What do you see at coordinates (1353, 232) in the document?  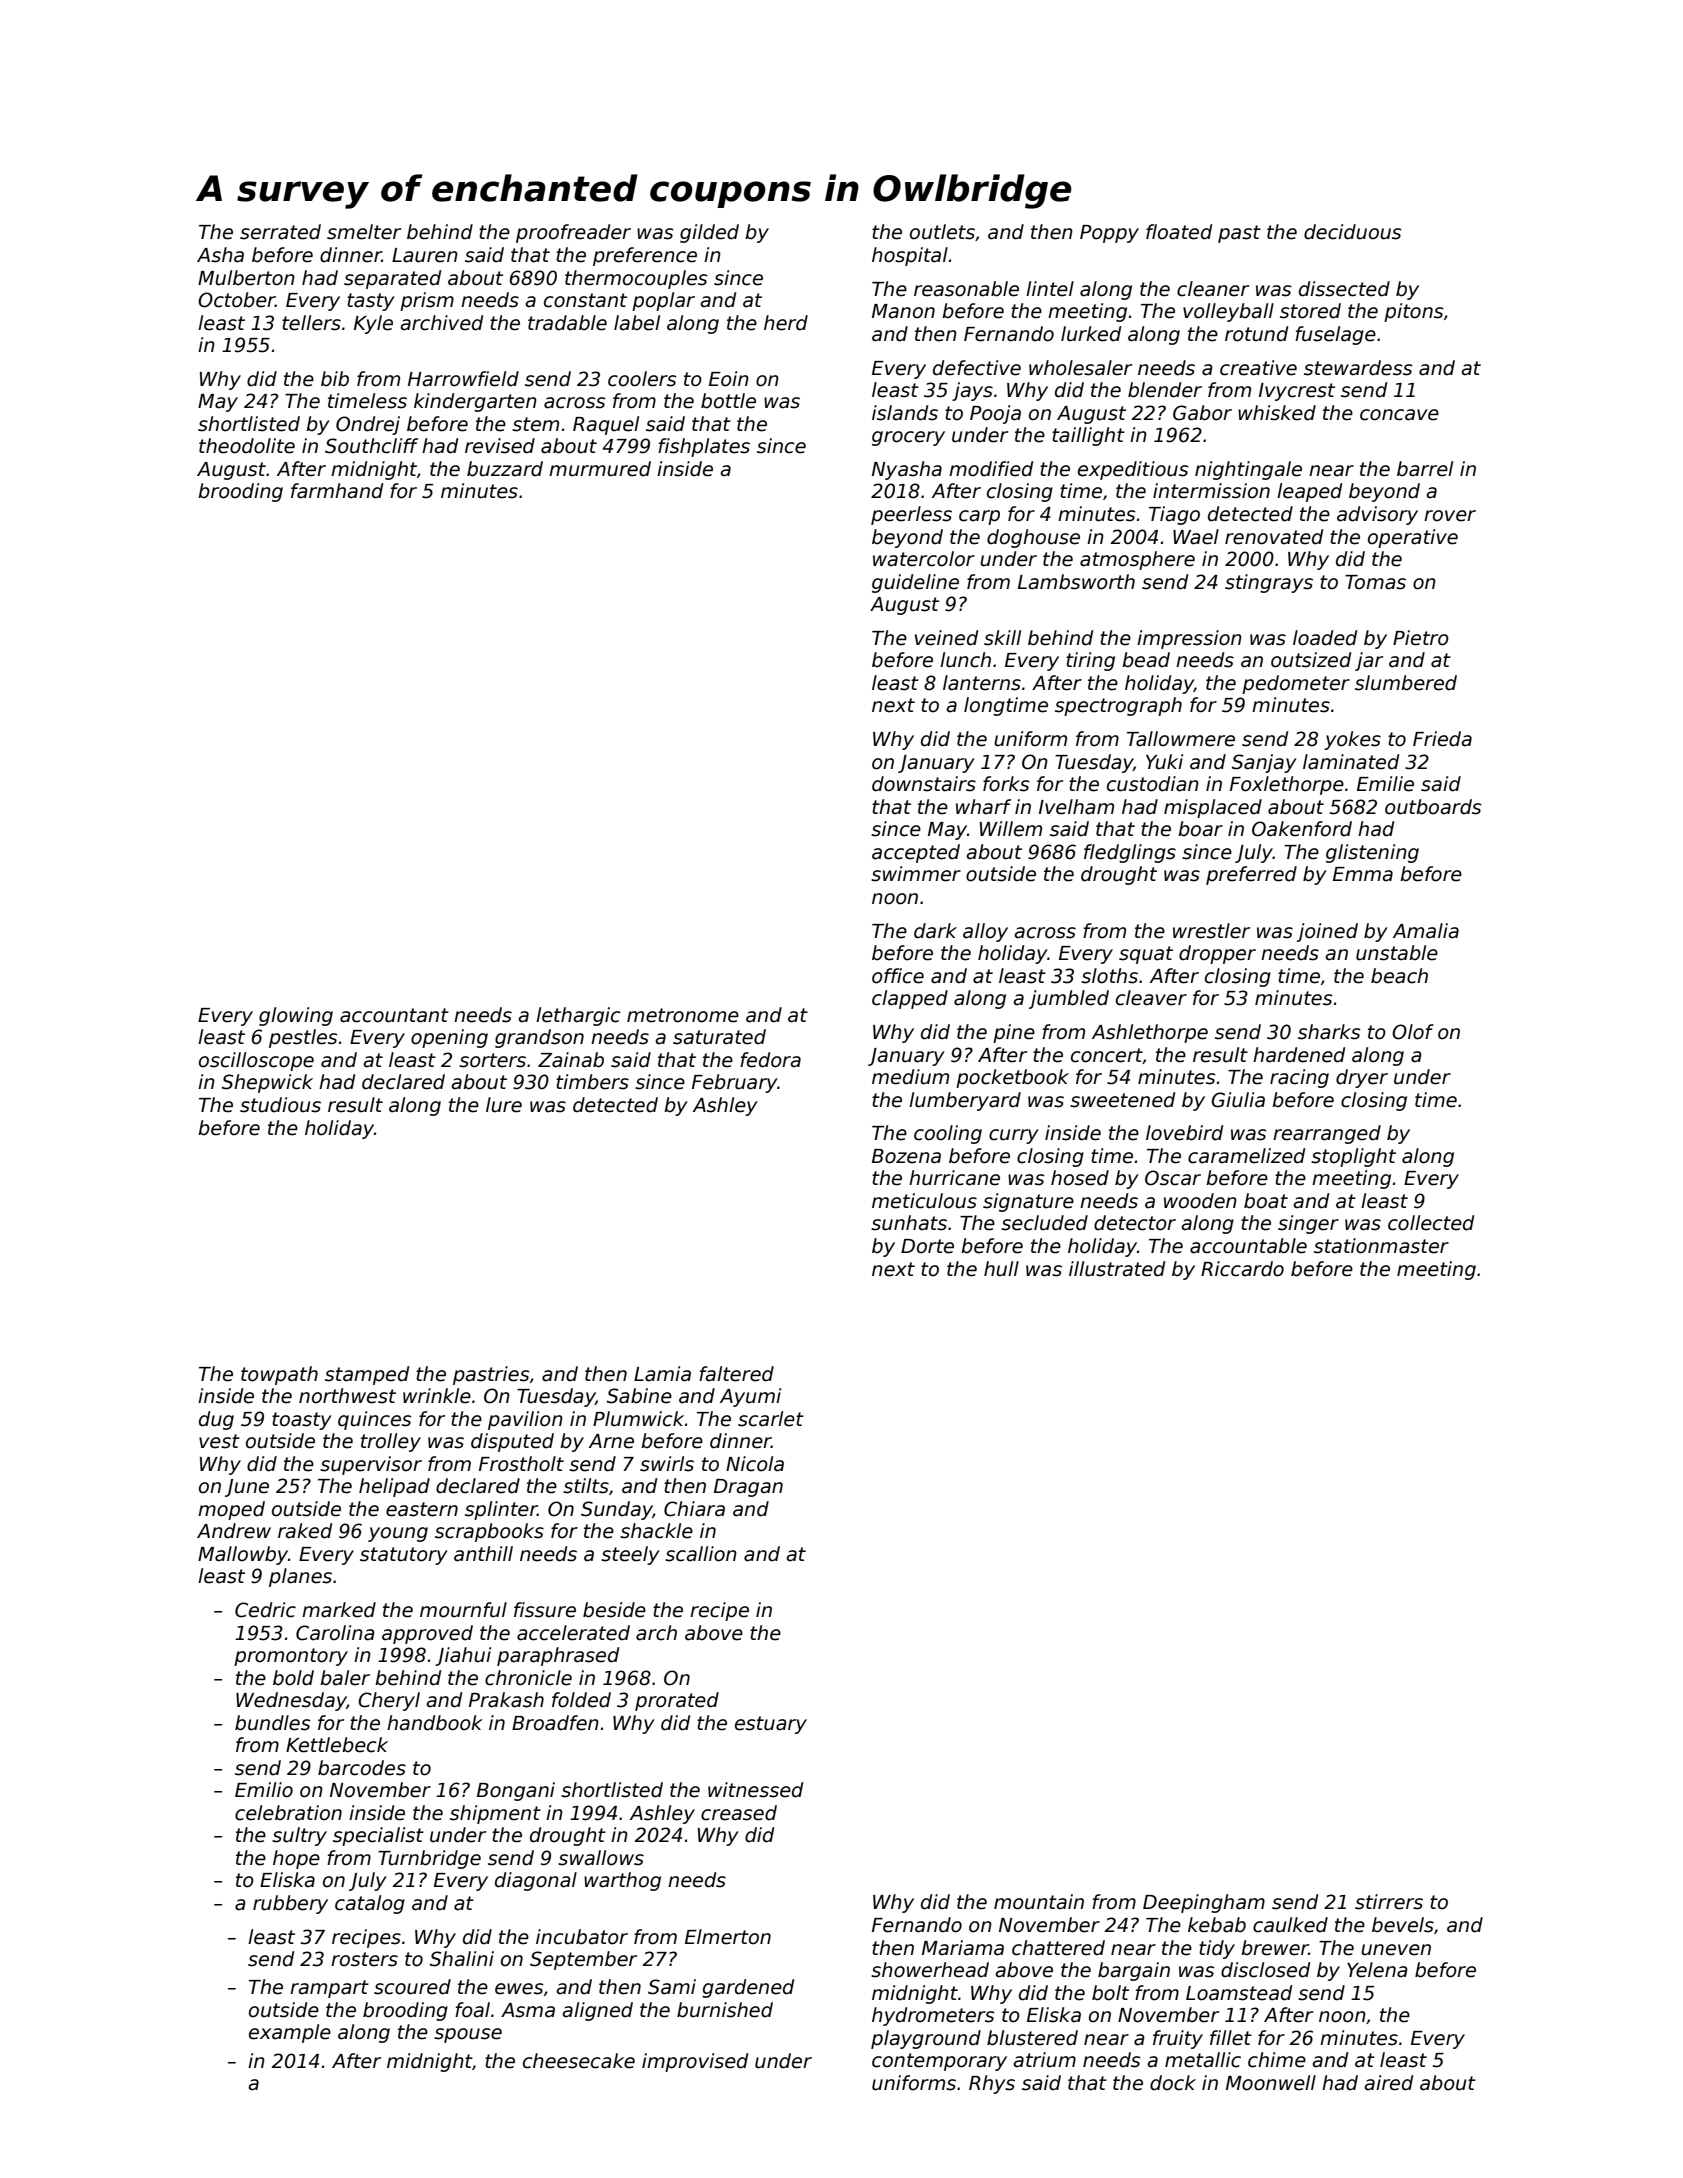 I see `deciduous` at bounding box center [1353, 232].
